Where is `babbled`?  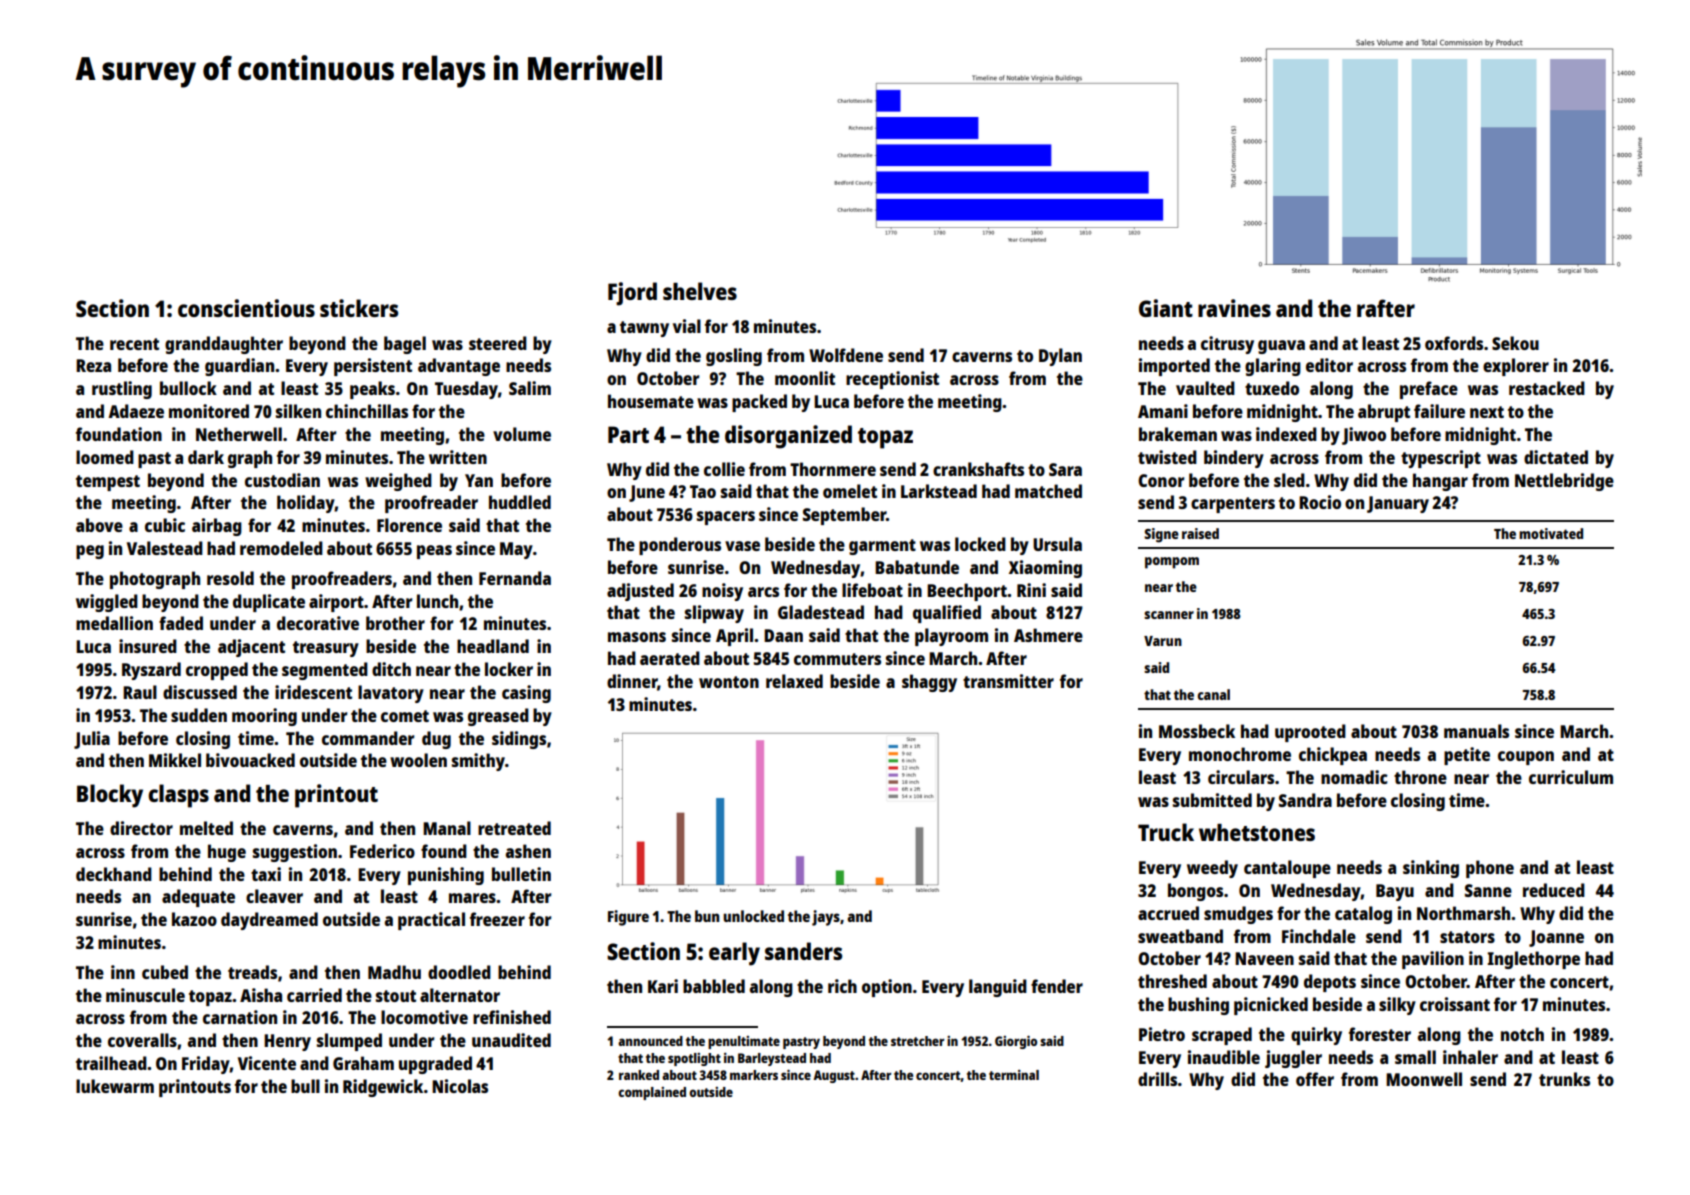
babbled is located at coordinates (714, 986).
